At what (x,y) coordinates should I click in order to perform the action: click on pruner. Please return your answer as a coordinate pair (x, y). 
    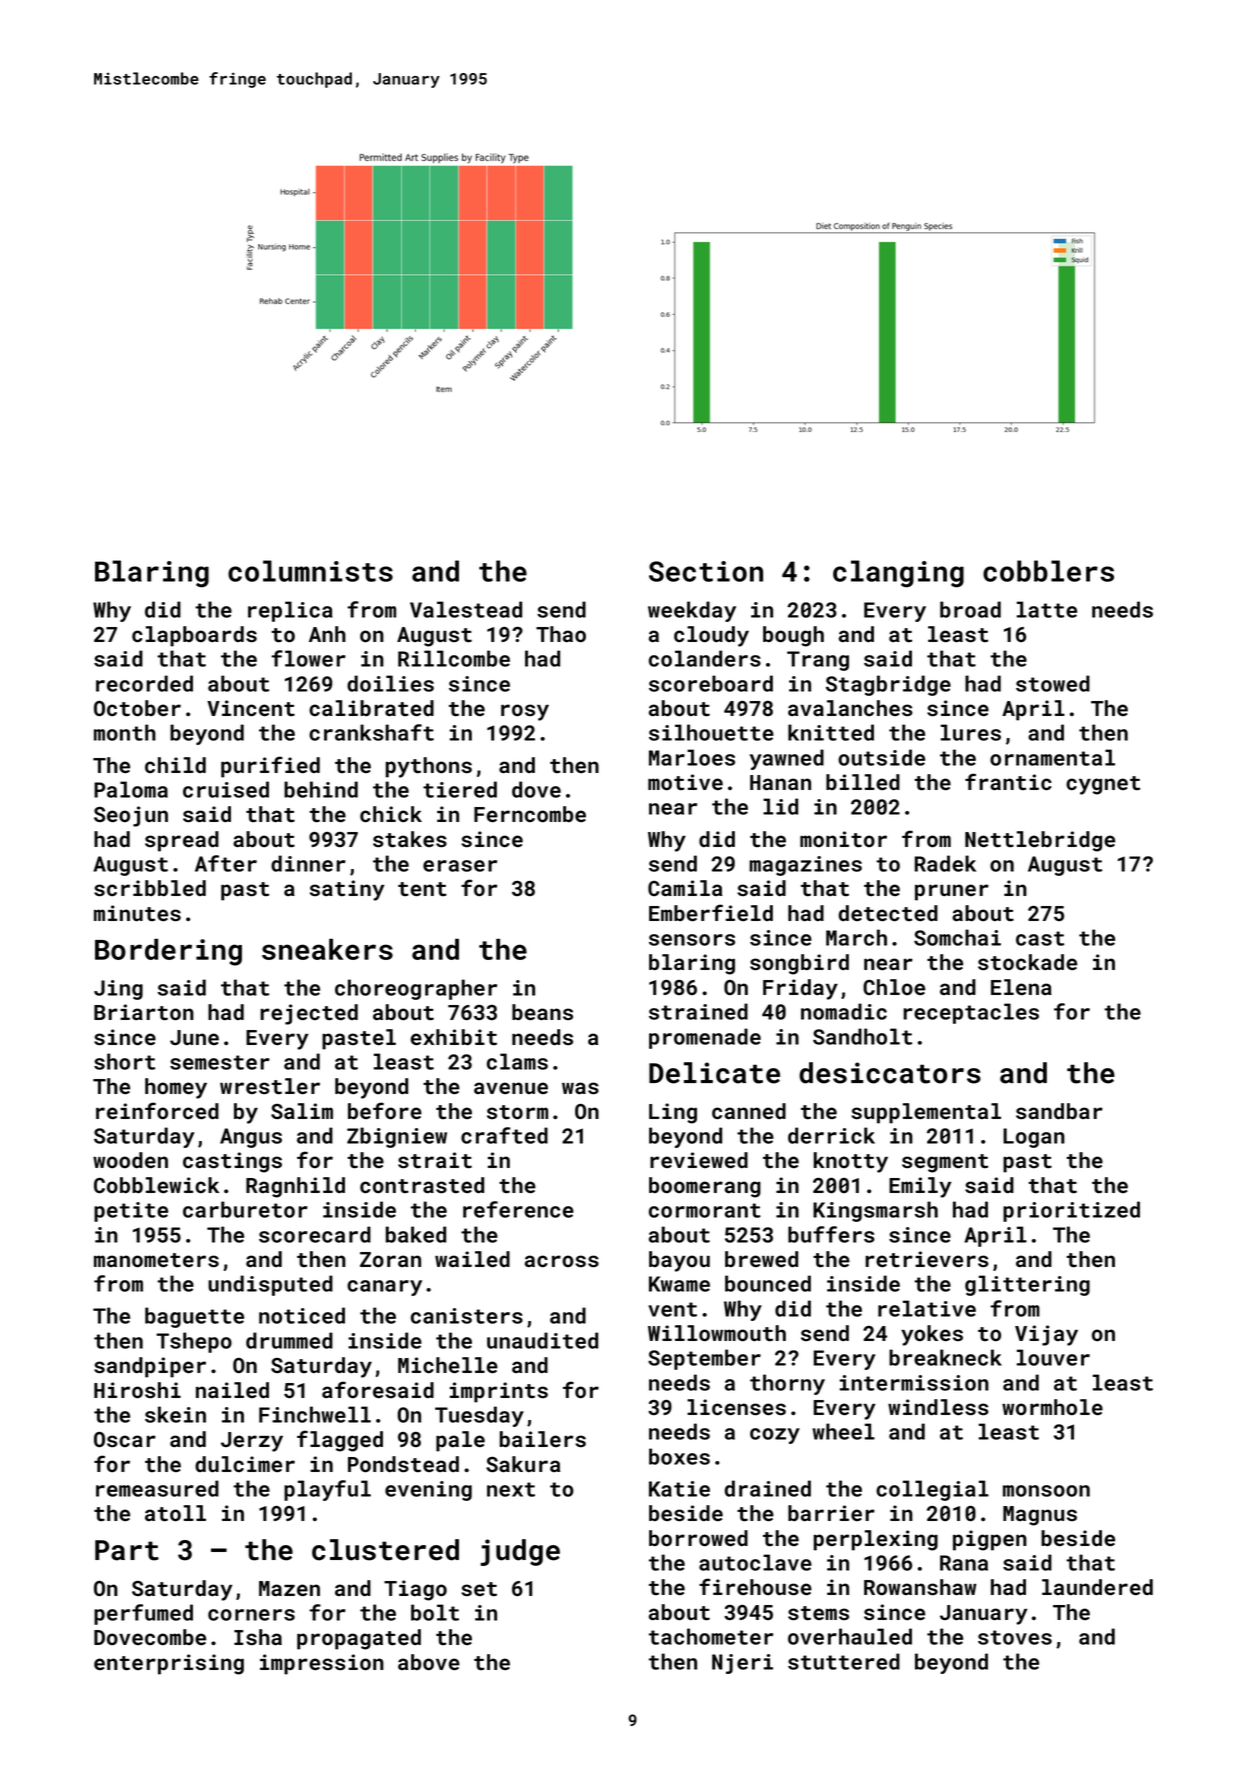
    Looking at the image, I should click on (952, 892).
